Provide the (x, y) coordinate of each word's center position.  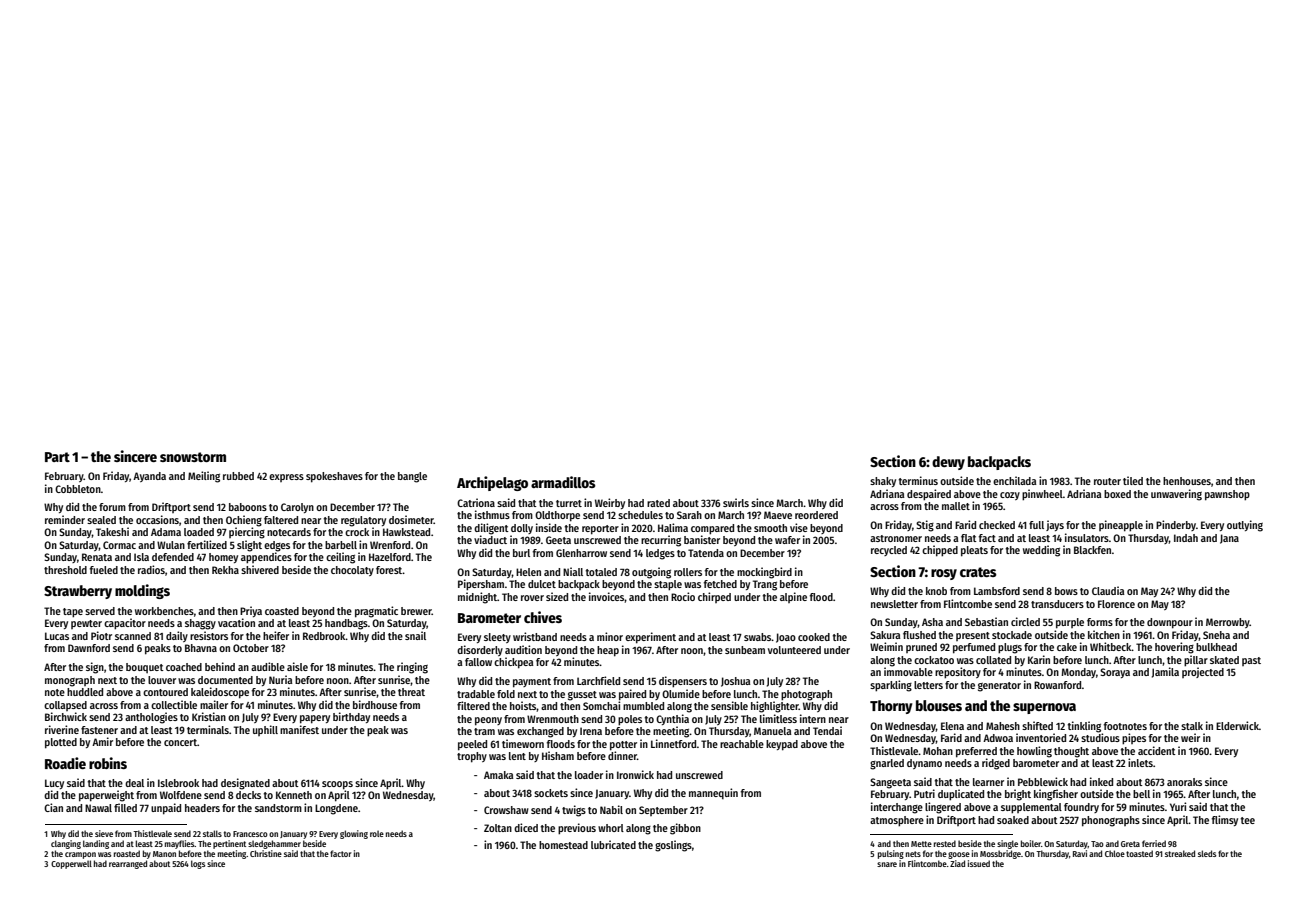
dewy (948, 463)
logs (198, 864)
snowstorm (193, 457)
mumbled (643, 706)
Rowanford (1058, 685)
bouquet (145, 668)
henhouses (1187, 481)
